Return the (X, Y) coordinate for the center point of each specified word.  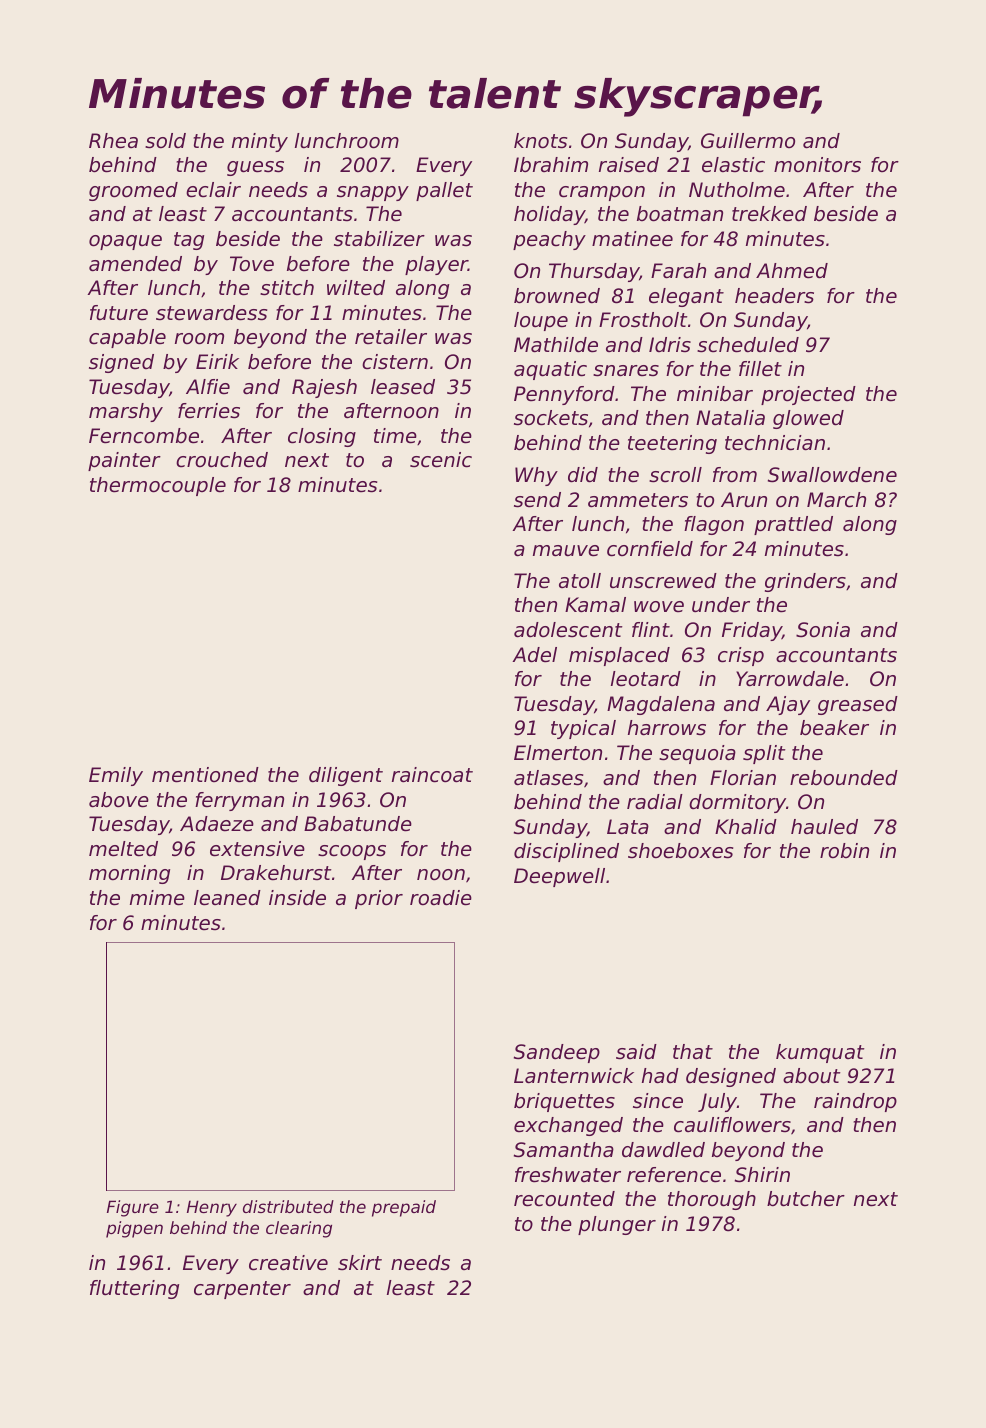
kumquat (820, 1053)
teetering (672, 444)
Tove (252, 264)
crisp (741, 656)
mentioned (205, 775)
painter (124, 461)
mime (157, 898)
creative (288, 1263)
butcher (806, 1199)
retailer (391, 337)
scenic (441, 460)
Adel (534, 655)
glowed (808, 419)
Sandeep (557, 1053)
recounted (564, 1199)
